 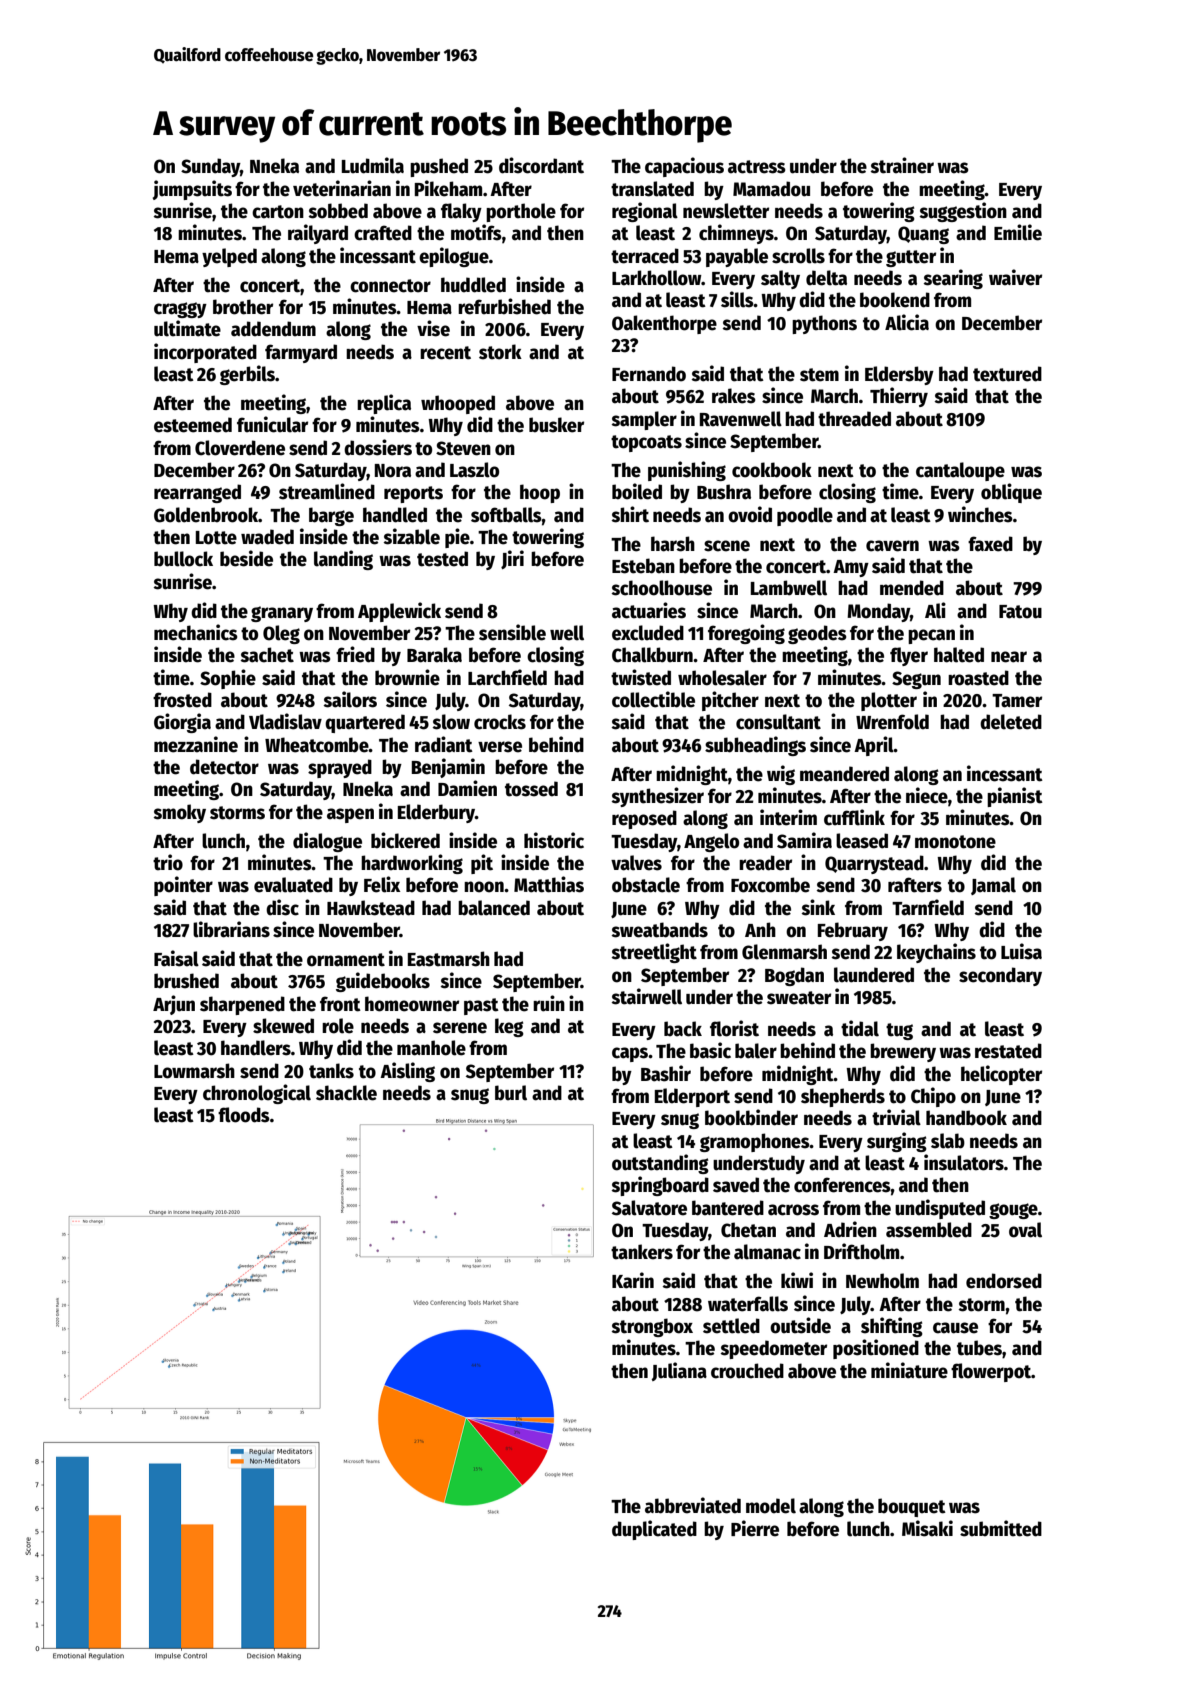 What do you see at coordinates (633, 1280) in the page?
I see `Karin` at bounding box center [633, 1280].
